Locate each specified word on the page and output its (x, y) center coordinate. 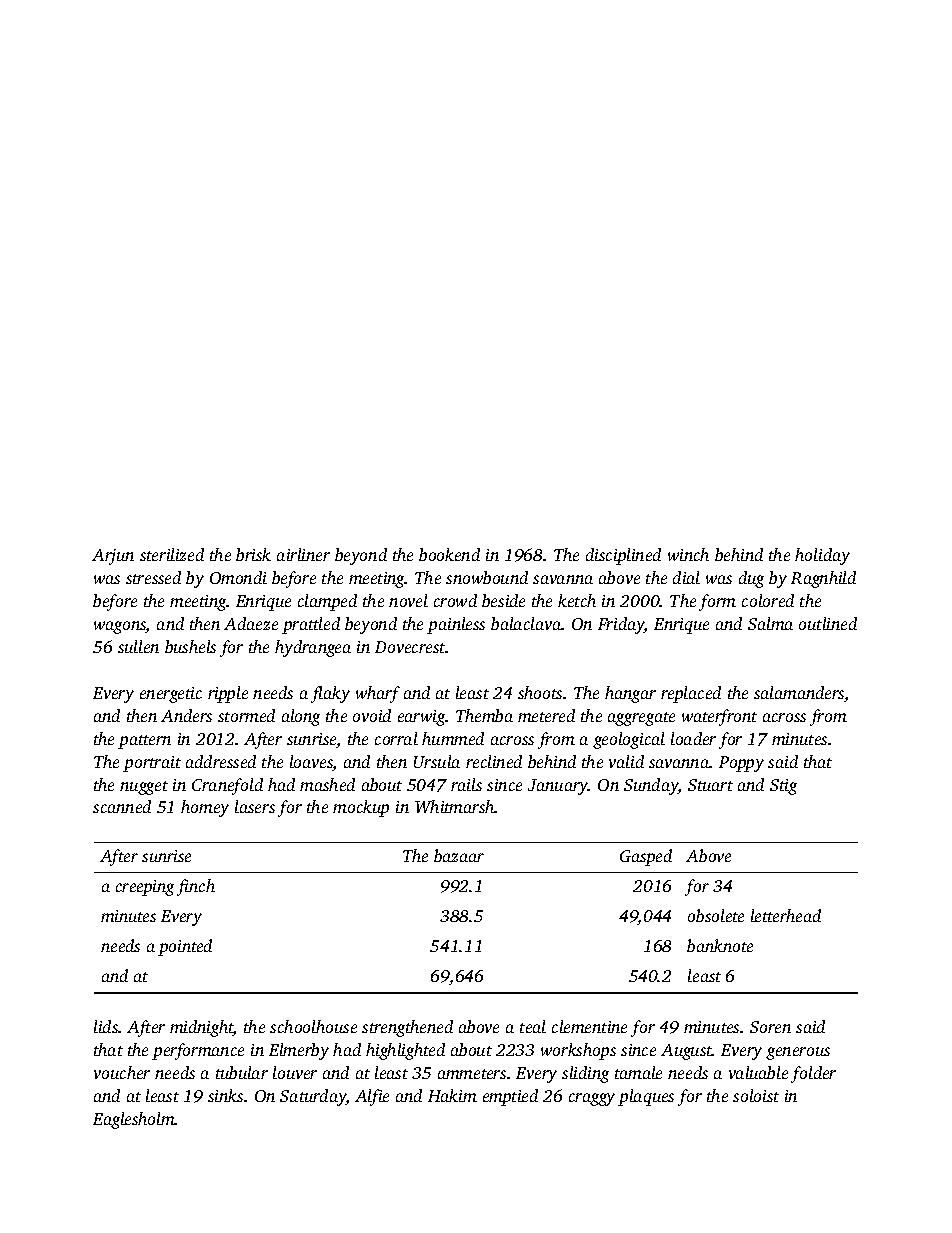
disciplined (623, 556)
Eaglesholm (134, 1120)
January (558, 787)
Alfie (372, 1097)
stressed (153, 577)
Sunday (651, 786)
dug (751, 579)
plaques (646, 1097)
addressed (221, 761)
